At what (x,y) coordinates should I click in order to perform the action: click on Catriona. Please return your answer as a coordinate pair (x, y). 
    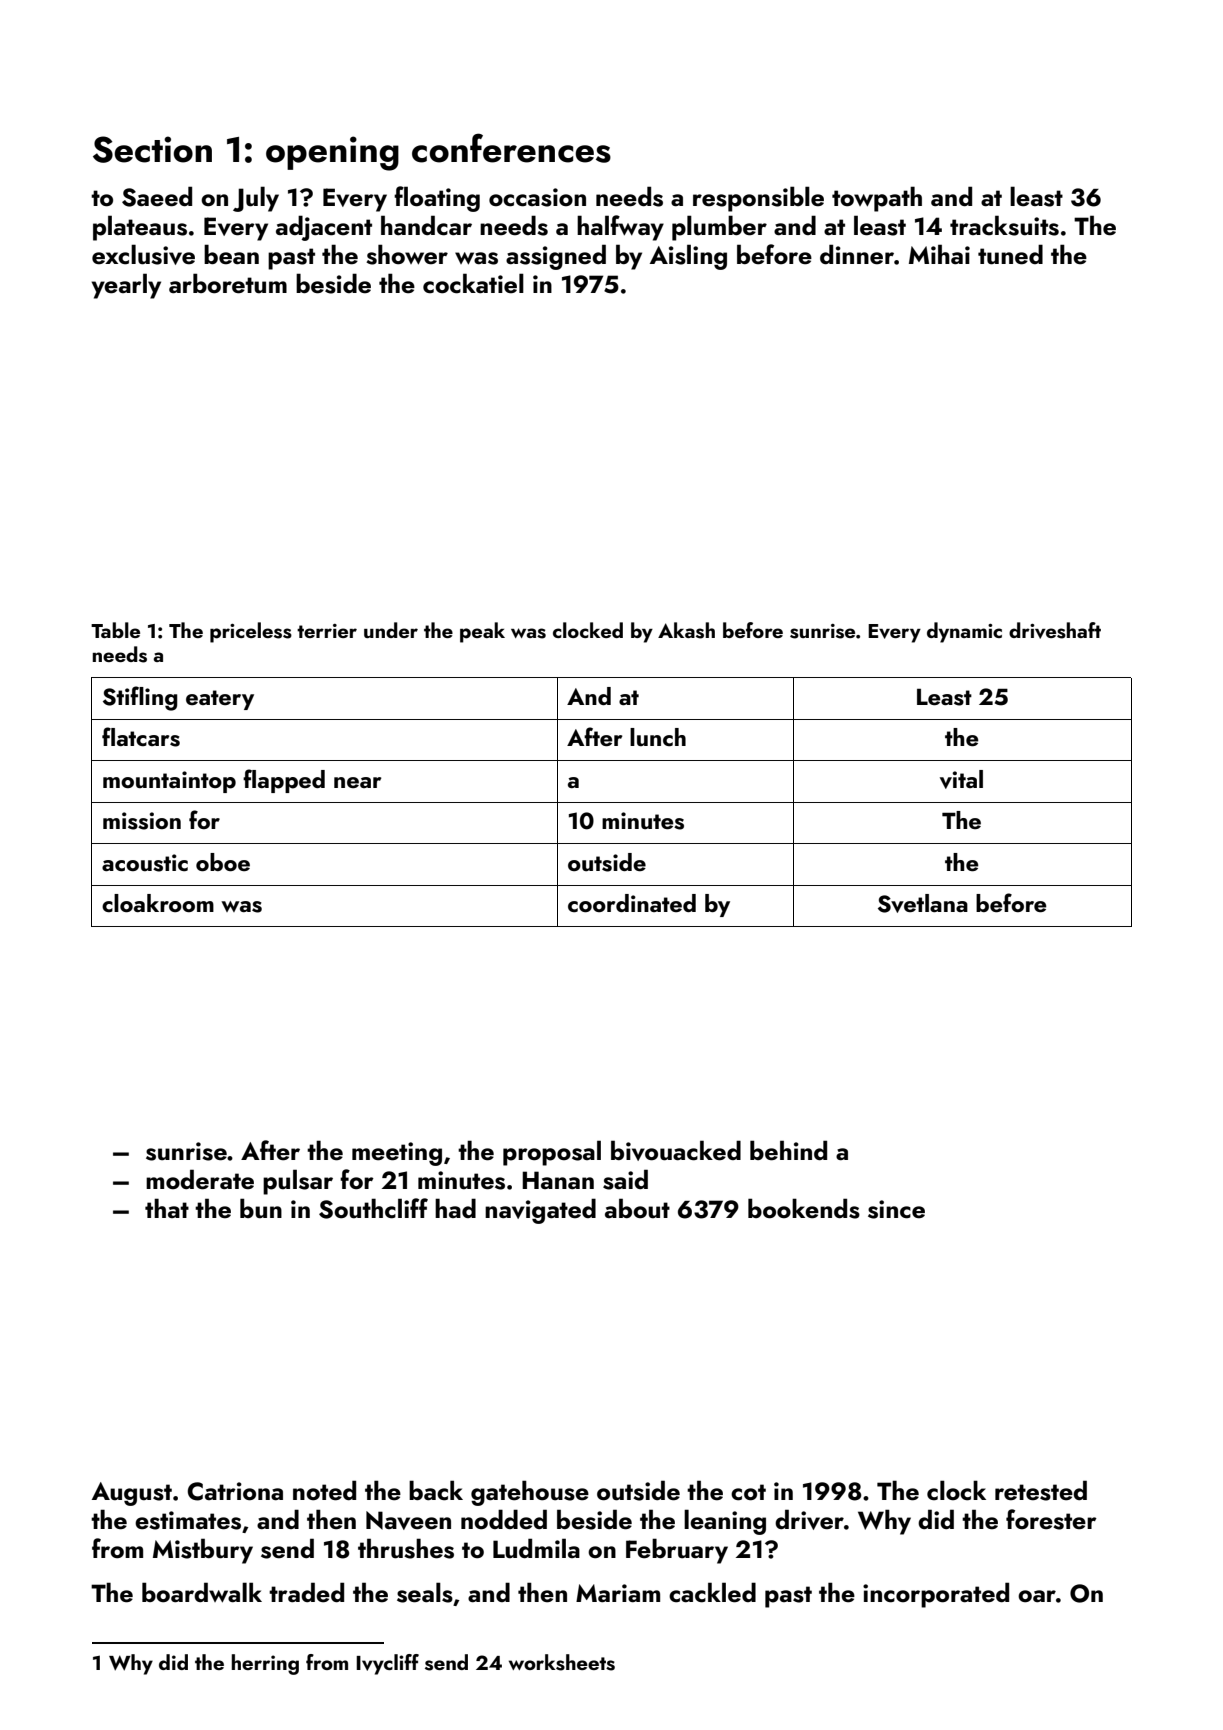
    Looking at the image, I should click on (235, 1491).
